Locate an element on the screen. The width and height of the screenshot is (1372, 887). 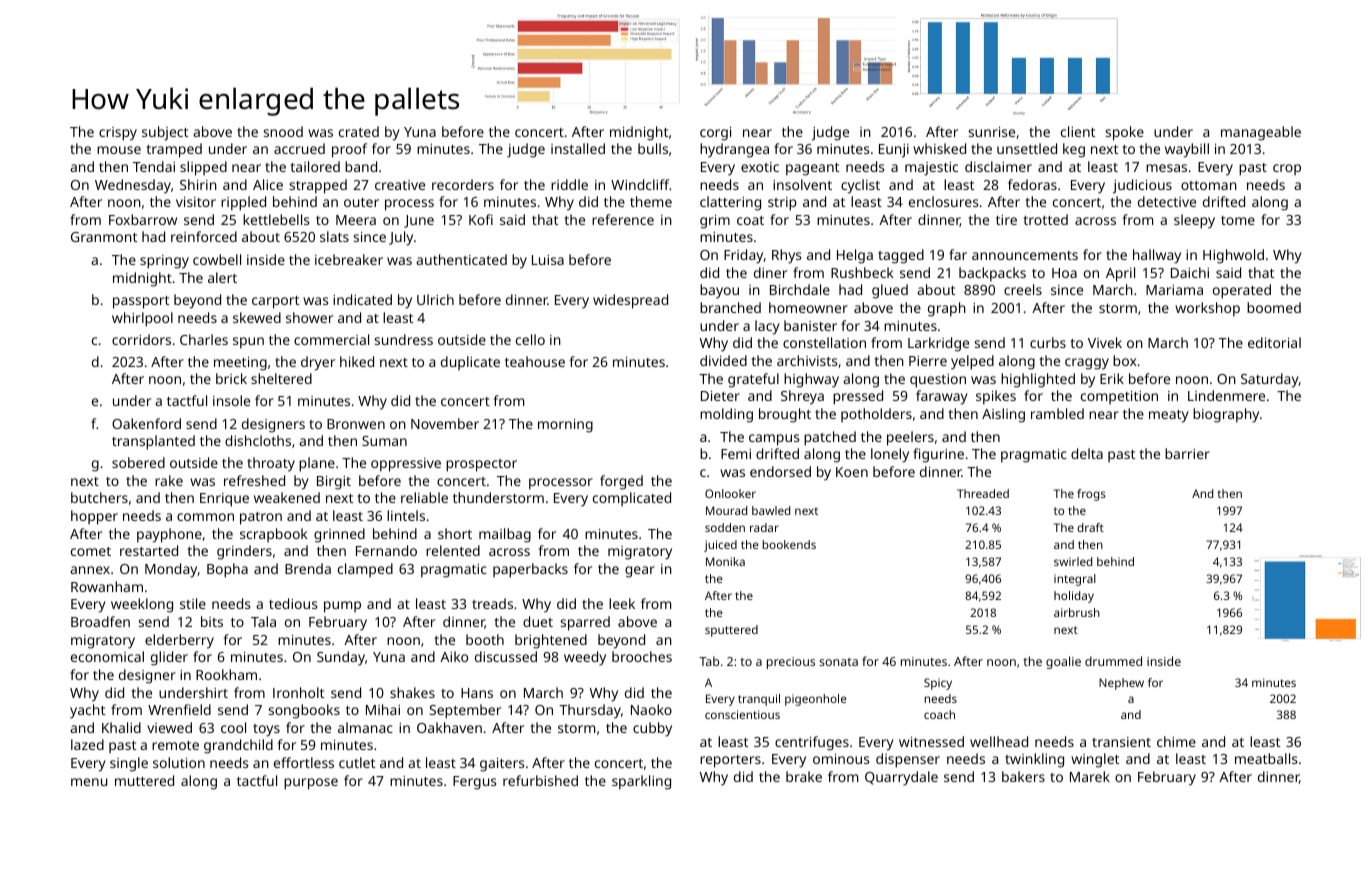
shakes is located at coordinates (412, 692).
